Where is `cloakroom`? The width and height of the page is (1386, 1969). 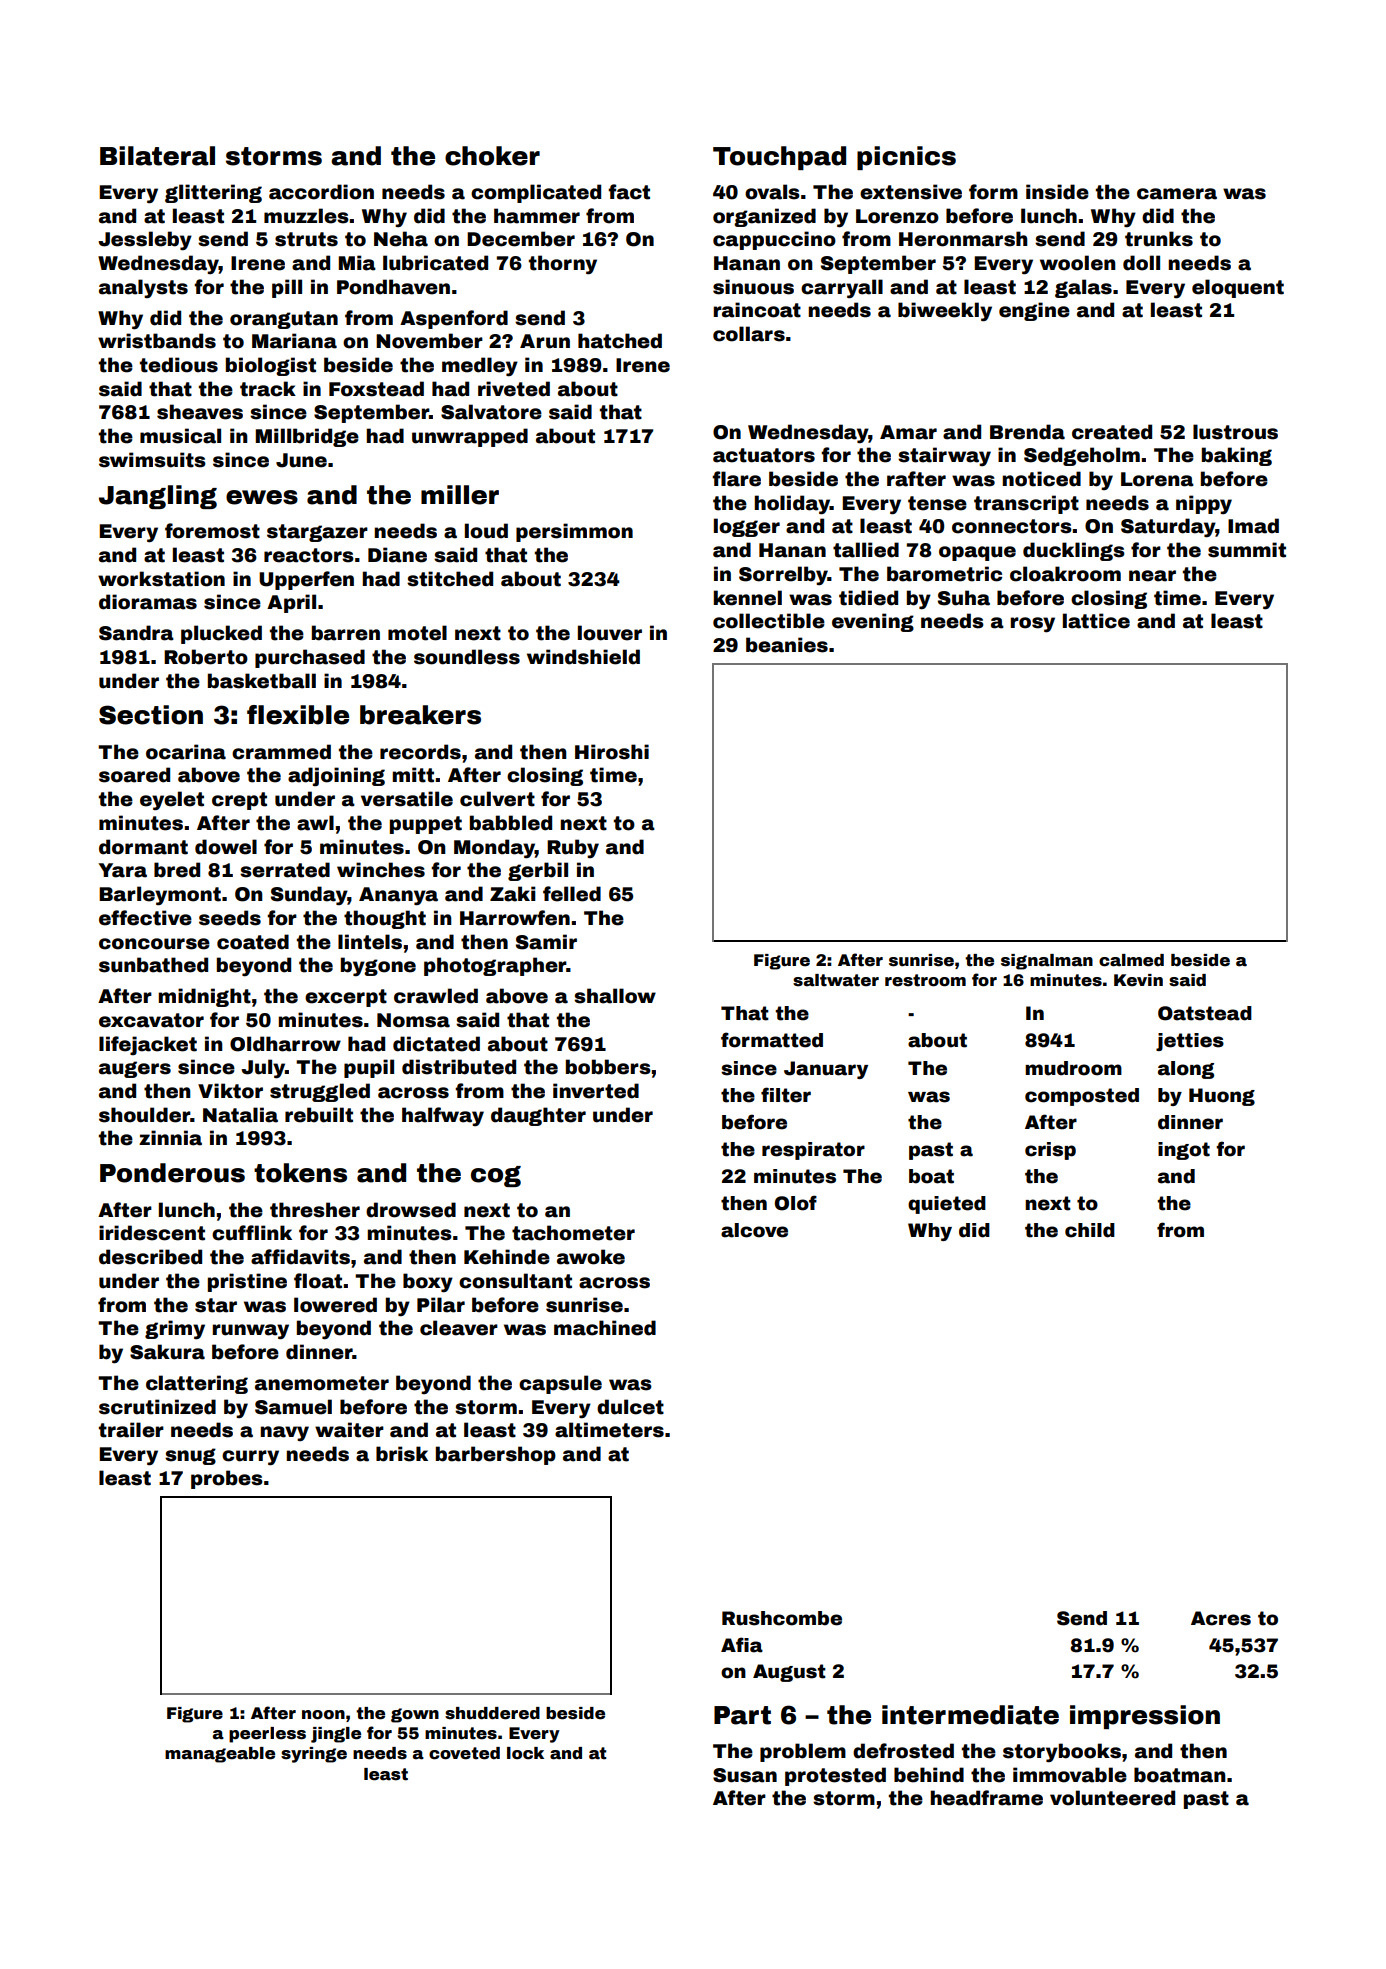
cloakroom is located at coordinates (1065, 574).
